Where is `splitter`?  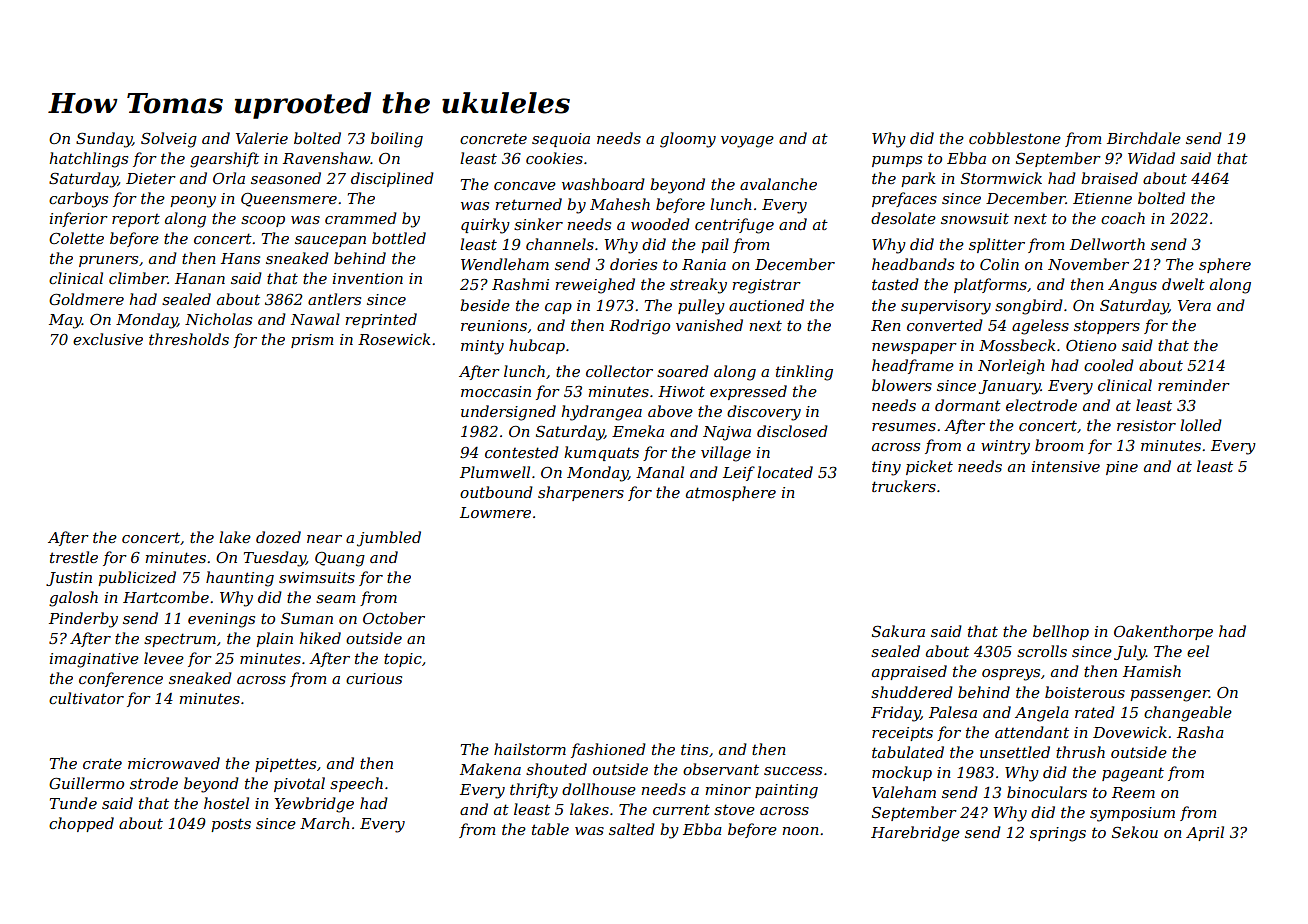 splitter is located at coordinates (997, 245).
